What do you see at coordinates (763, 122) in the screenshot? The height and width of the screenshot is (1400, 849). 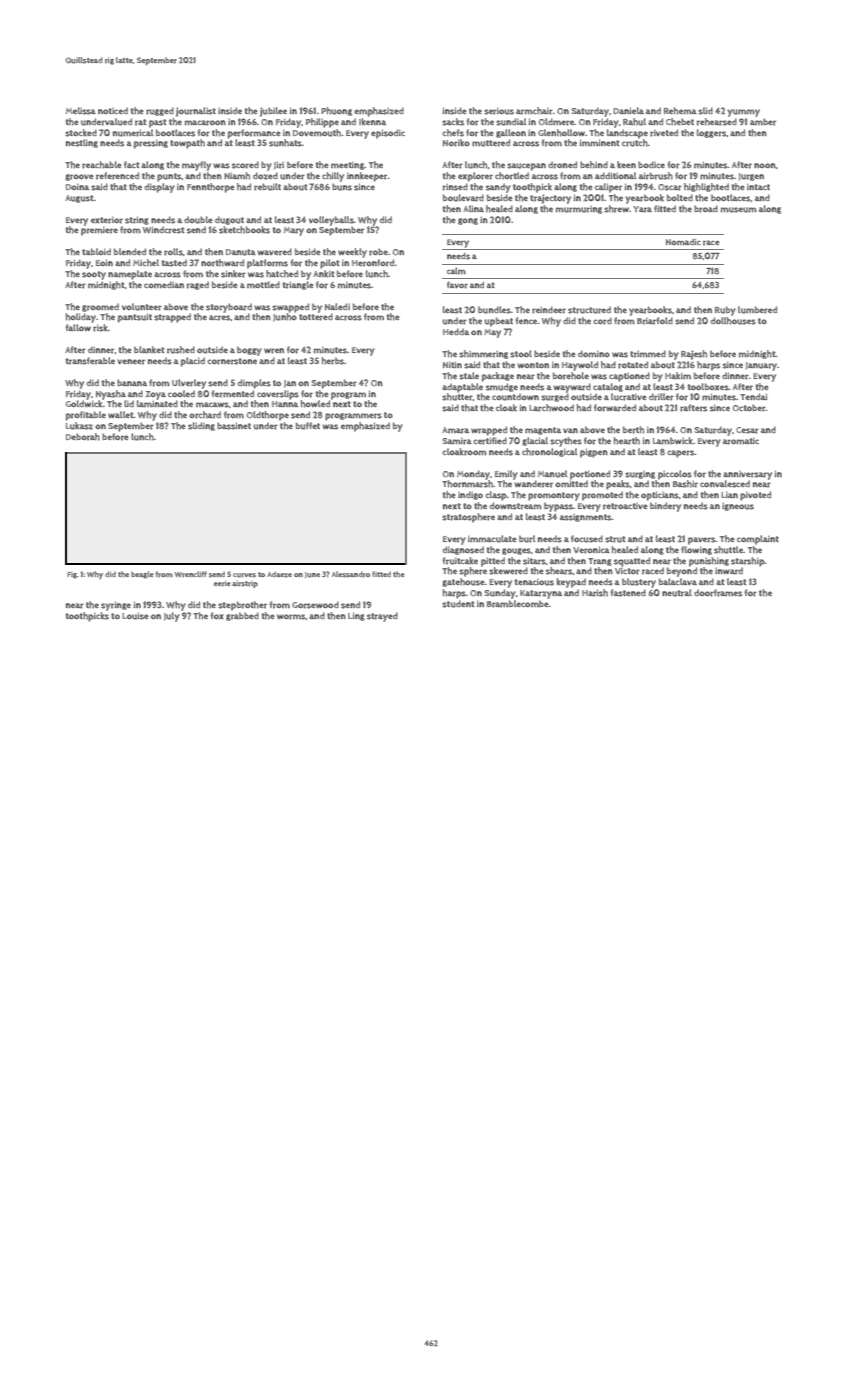 I see `amber` at bounding box center [763, 122].
